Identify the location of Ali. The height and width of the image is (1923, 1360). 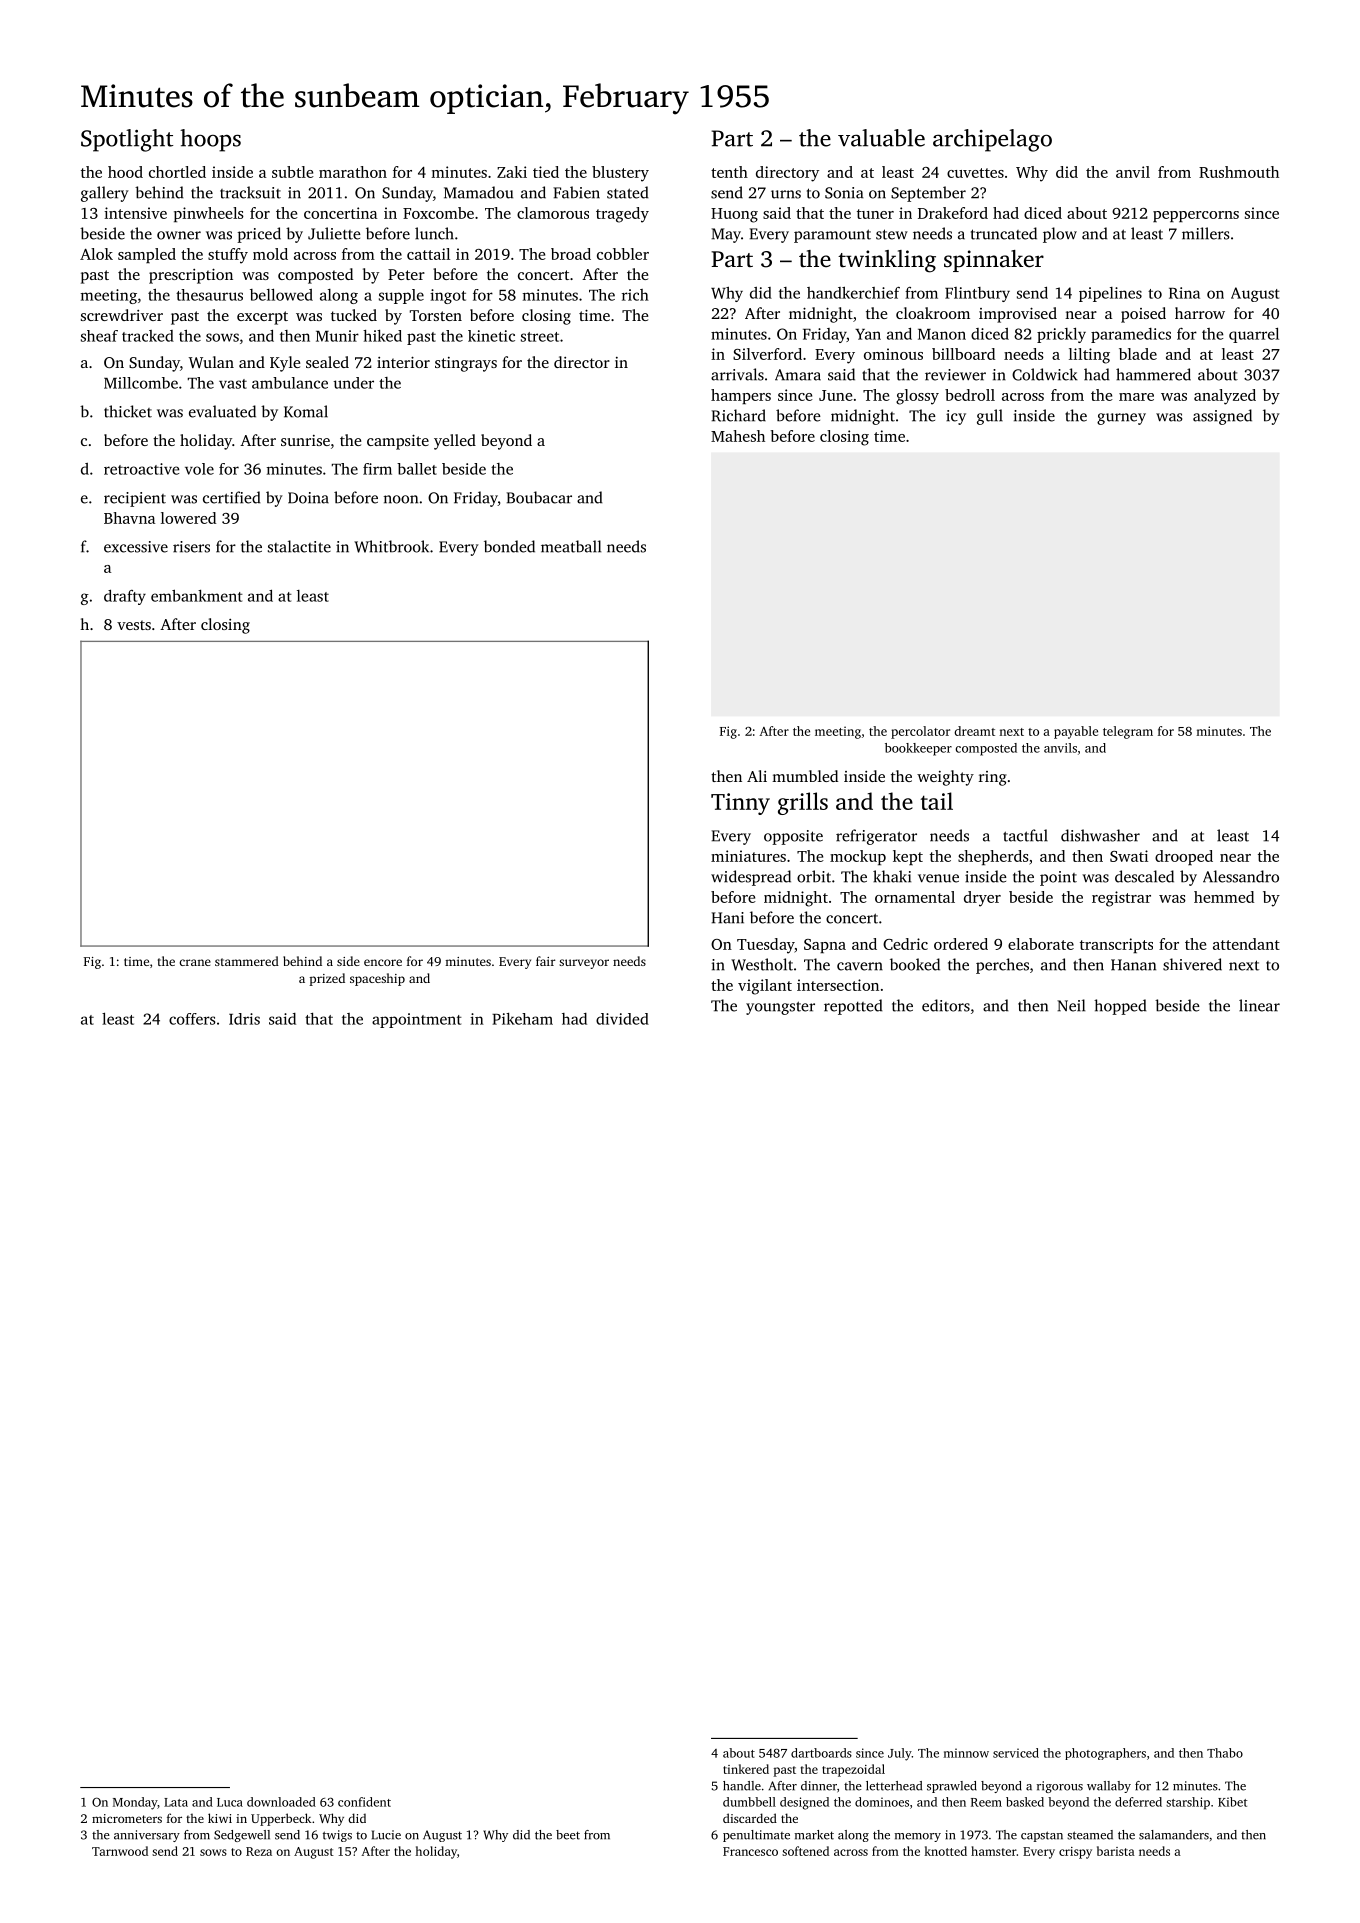
(757, 776).
